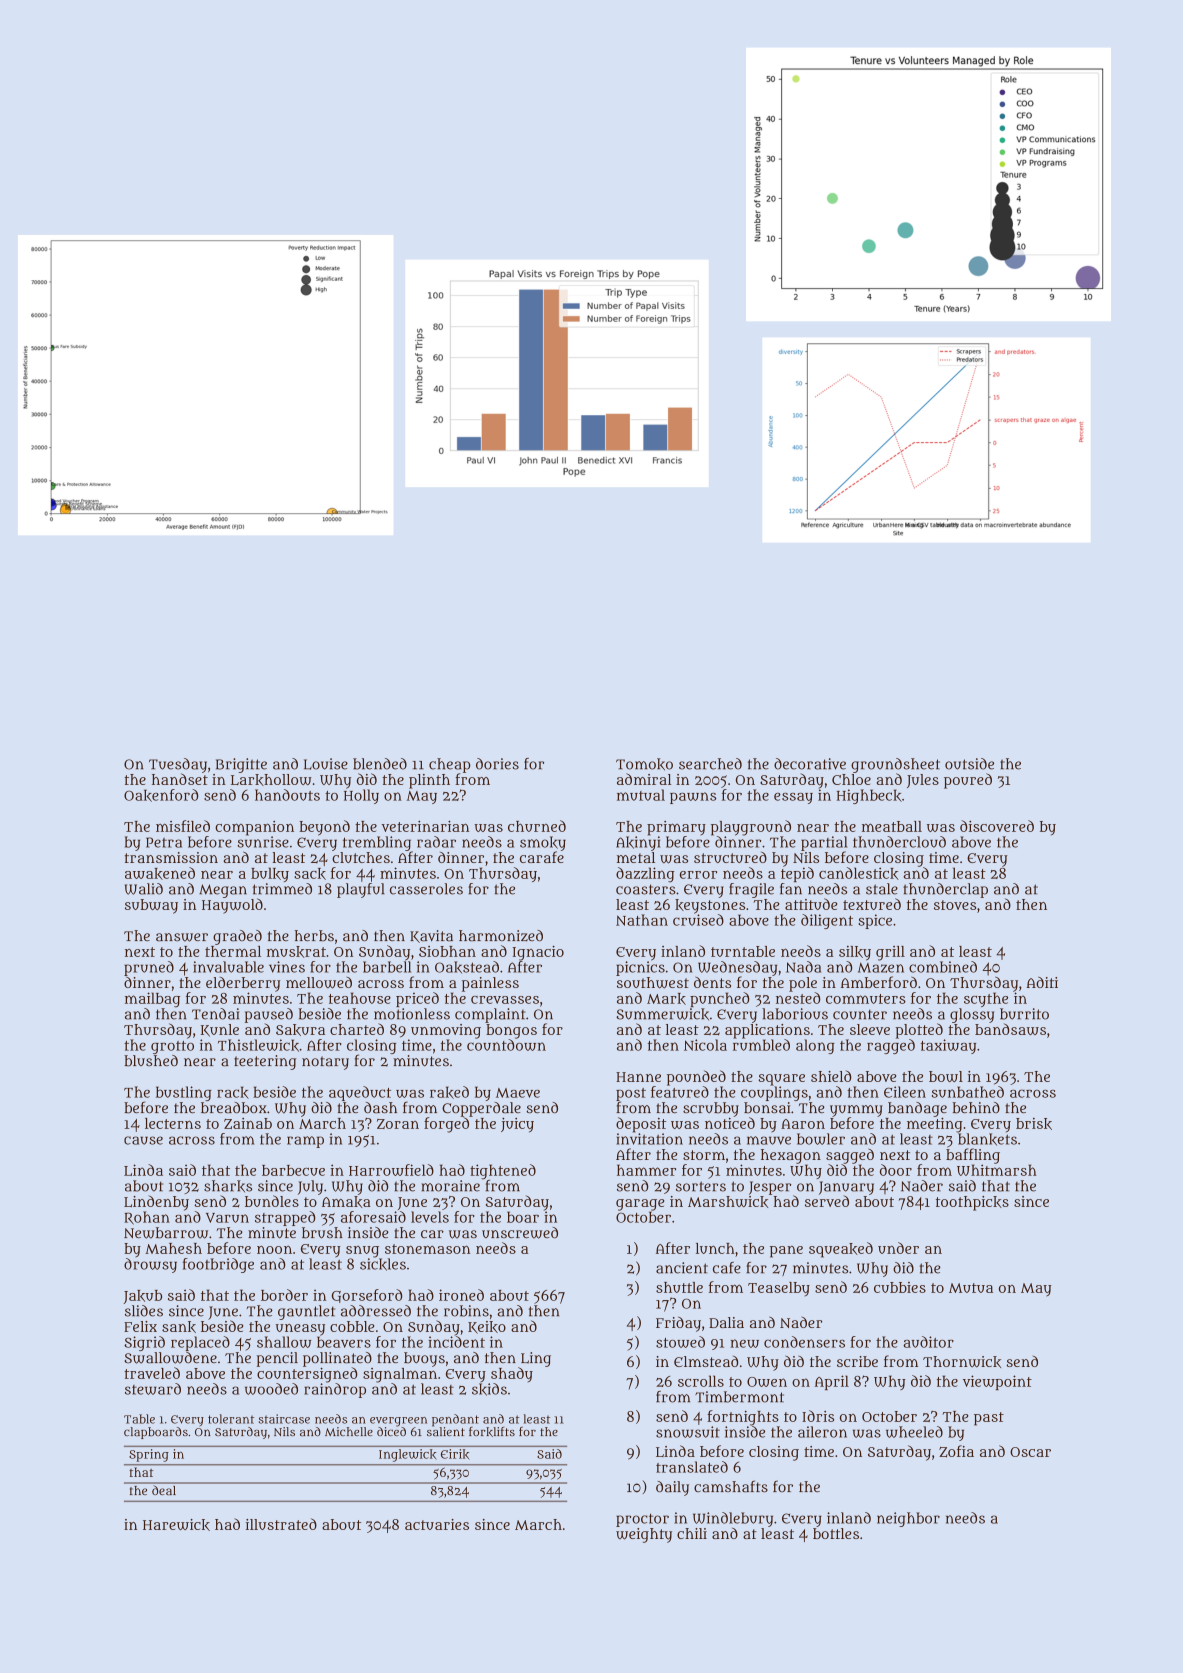 The height and width of the page is (1673, 1183). Describe the element at coordinates (827, 921) in the page. I see `diligent` at that location.
